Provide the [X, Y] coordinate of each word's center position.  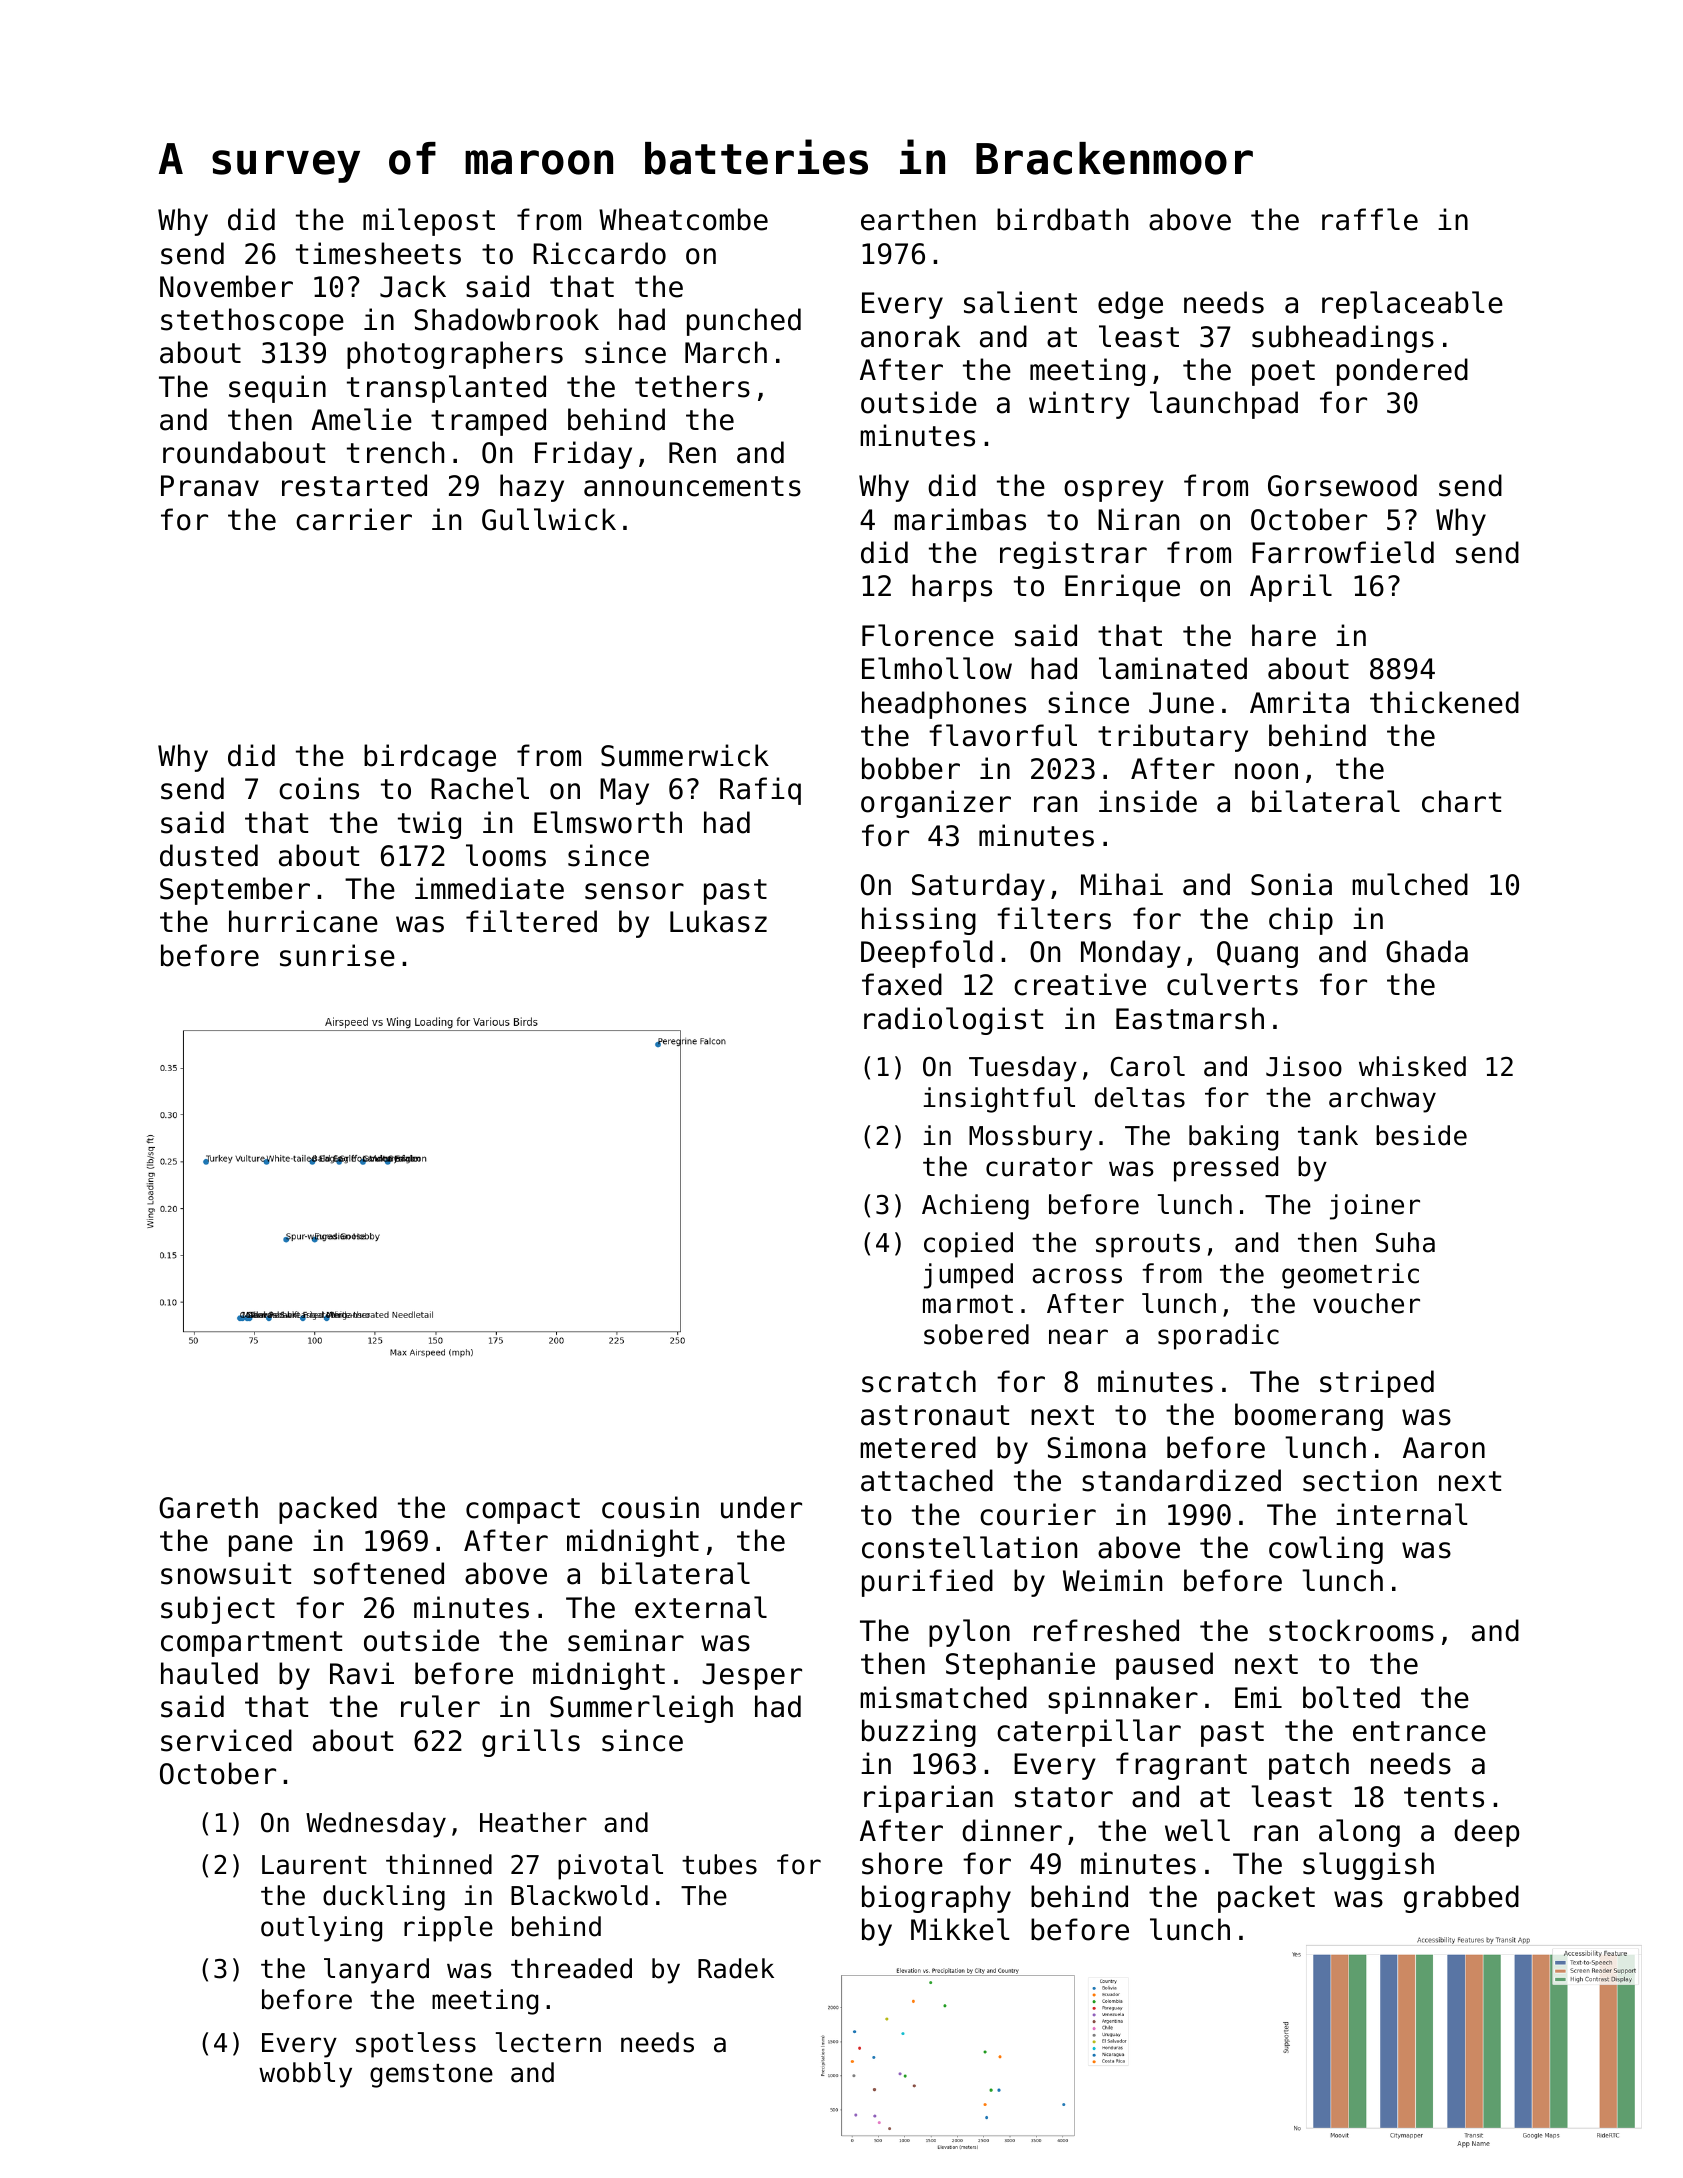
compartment [251, 1644]
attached [927, 1480]
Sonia [1291, 884]
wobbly [305, 2075]
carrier [354, 519]
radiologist [953, 1021]
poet [1283, 373]
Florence [928, 635]
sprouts [1148, 1246]
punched [744, 322]
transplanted [446, 389]
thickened [1444, 702]
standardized [1181, 1480]
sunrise [337, 955]
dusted [209, 855]
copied [968, 1245]
